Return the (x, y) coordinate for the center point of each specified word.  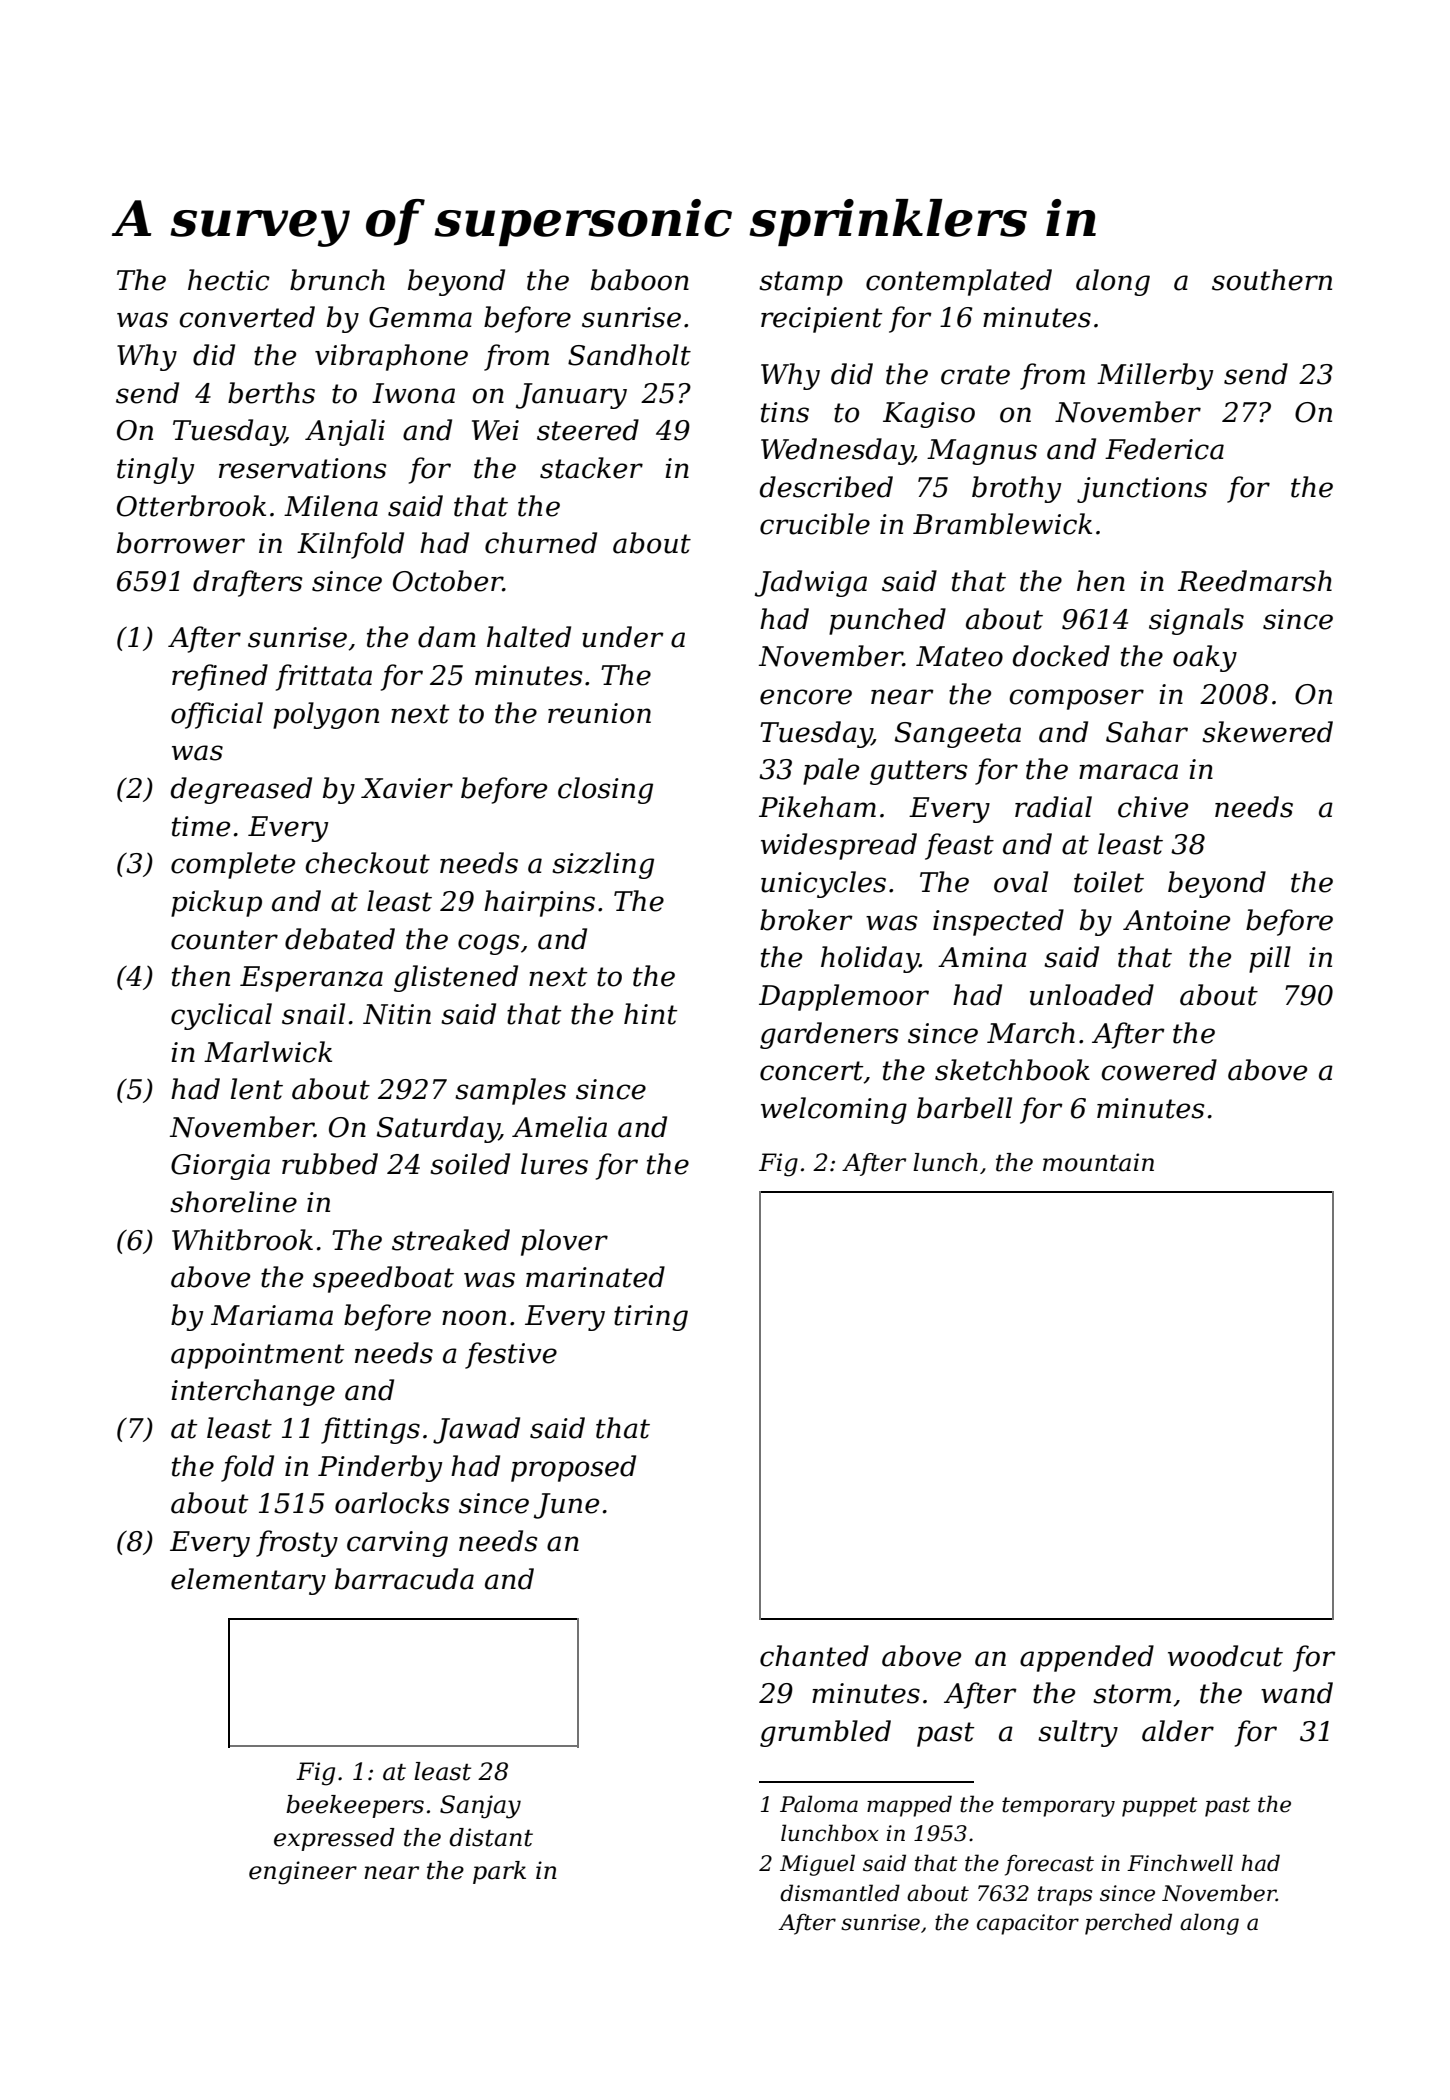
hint (650, 1014)
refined (220, 677)
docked (1061, 656)
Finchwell (1180, 1863)
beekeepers (355, 1806)
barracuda (404, 1579)
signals (1196, 621)
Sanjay (480, 1807)
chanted (814, 1656)
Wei (495, 430)
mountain (1098, 1162)
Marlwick (268, 1052)
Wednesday (837, 451)
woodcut (1225, 1656)
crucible (815, 524)
